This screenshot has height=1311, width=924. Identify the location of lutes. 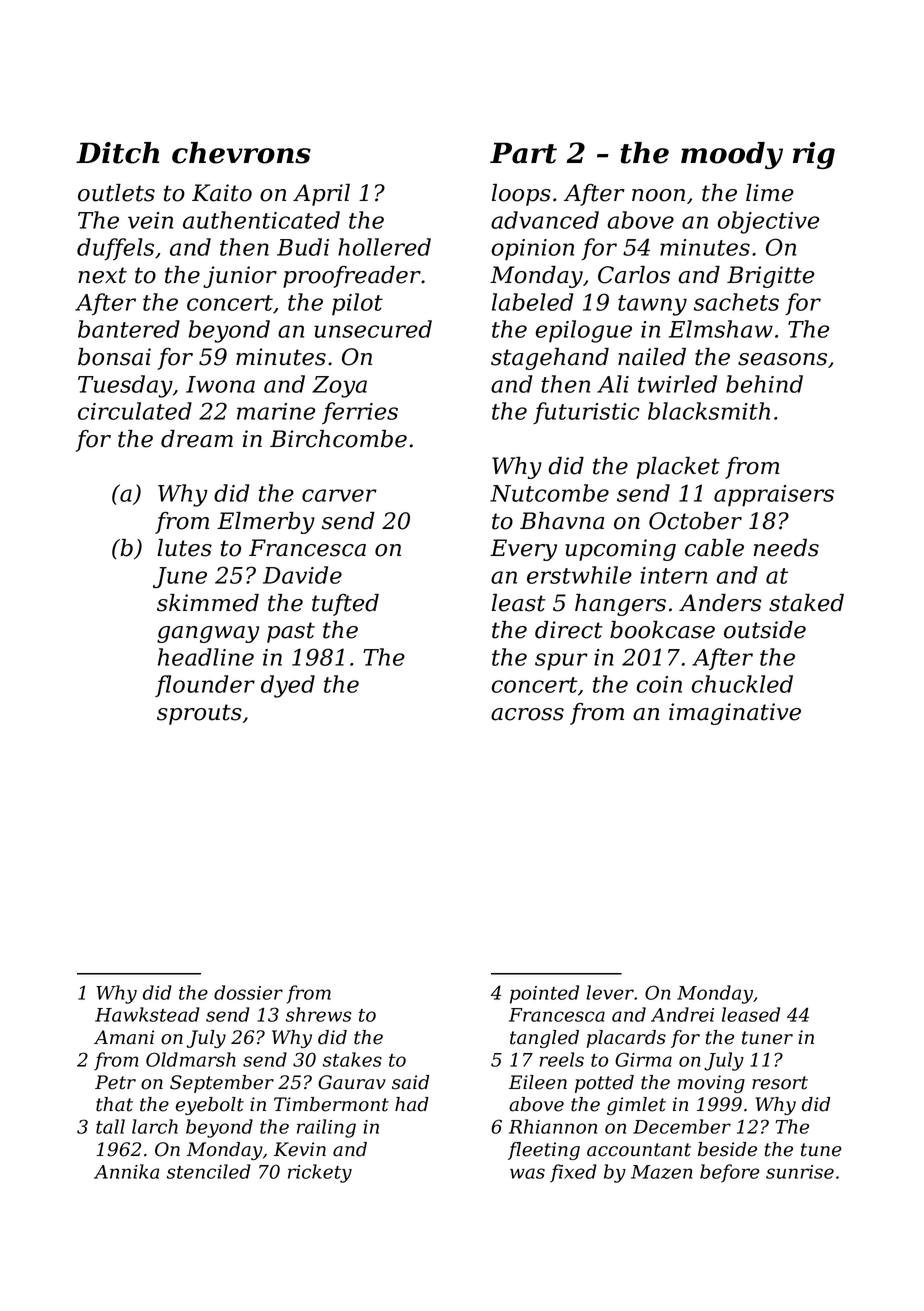
(184, 548).
